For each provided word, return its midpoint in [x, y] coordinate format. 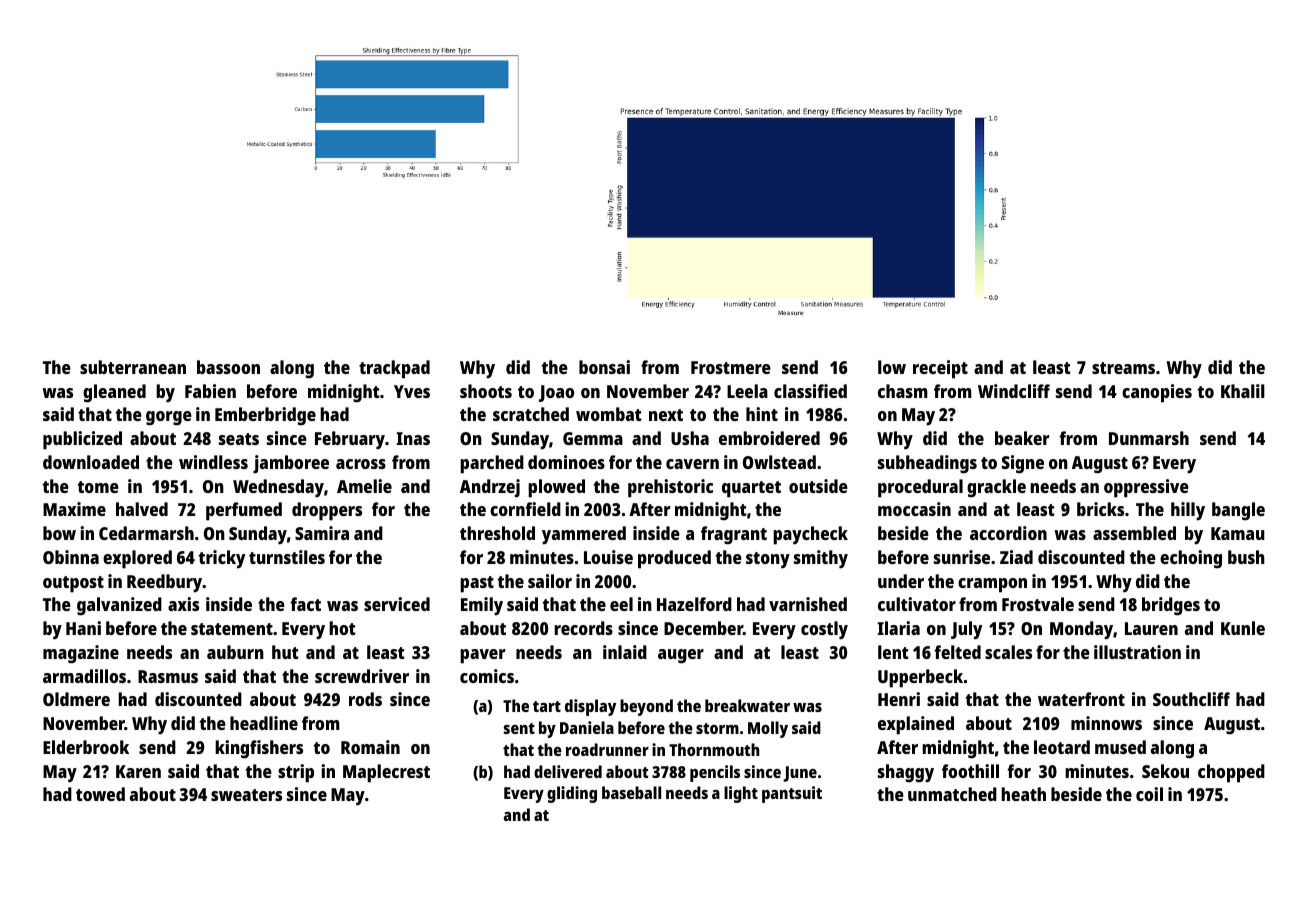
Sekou [1165, 771]
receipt [940, 369]
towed [100, 794]
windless [213, 462]
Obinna [71, 557]
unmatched [952, 794]
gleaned [114, 393]
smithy [821, 559]
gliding [572, 794]
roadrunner [607, 749]
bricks [1100, 509]
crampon [992, 585]
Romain [370, 747]
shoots [486, 391]
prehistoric [670, 488]
